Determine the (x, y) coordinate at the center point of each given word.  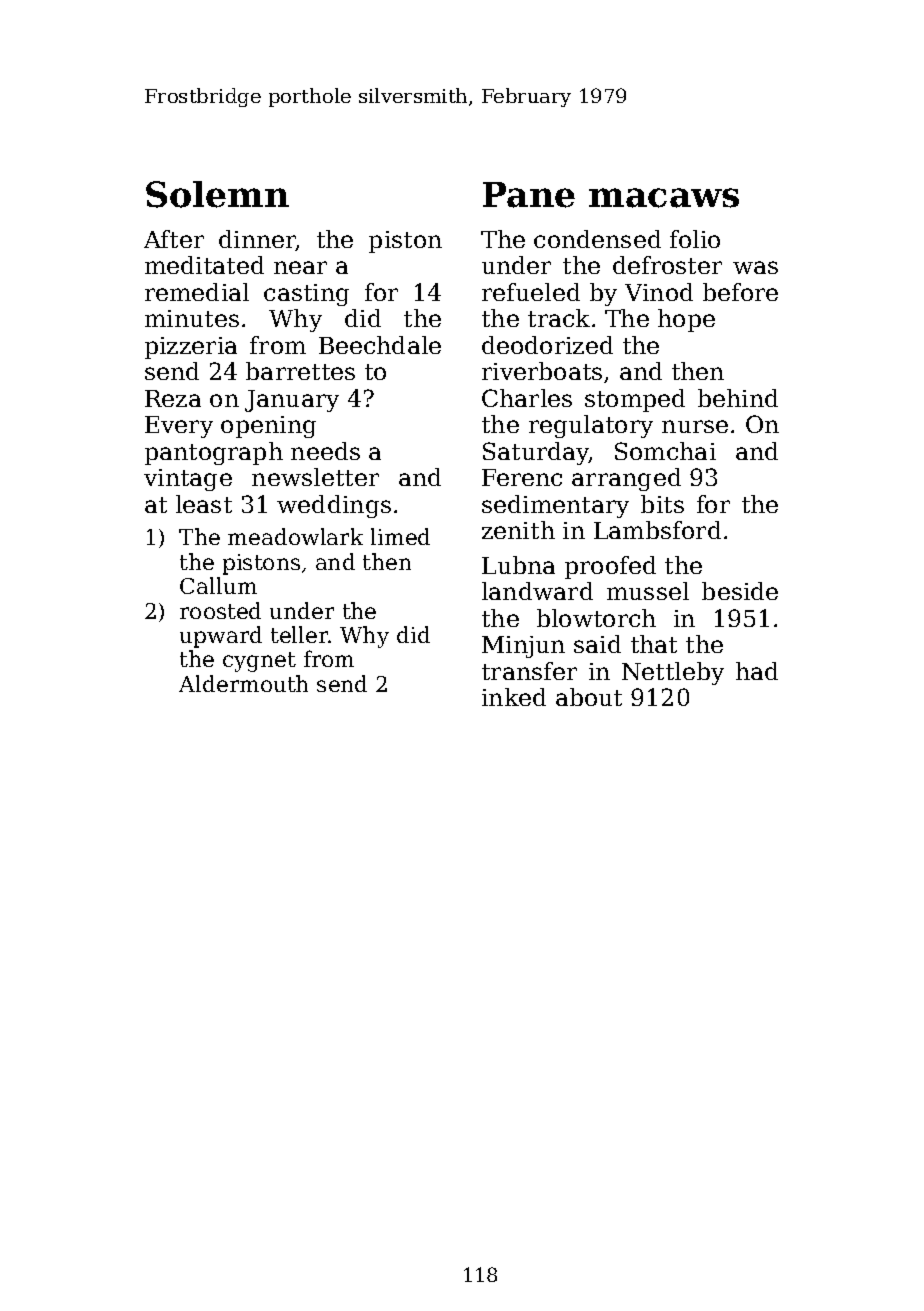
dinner (257, 240)
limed (400, 536)
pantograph (214, 453)
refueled (531, 292)
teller (300, 634)
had (757, 671)
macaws (664, 198)
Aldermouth (243, 683)
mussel (648, 591)
